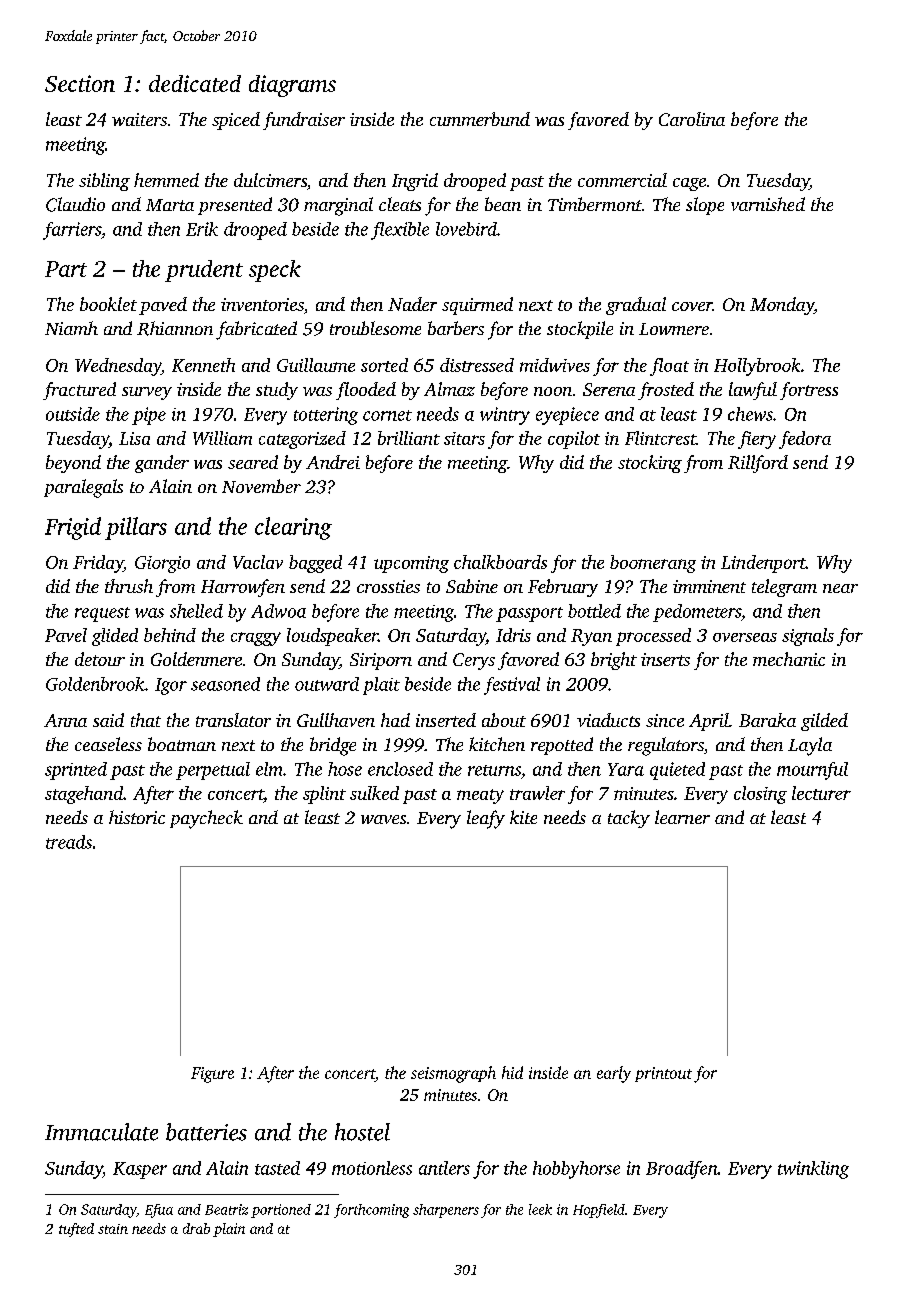  What do you see at coordinates (80, 83) in the document?
I see `Section` at bounding box center [80, 83].
